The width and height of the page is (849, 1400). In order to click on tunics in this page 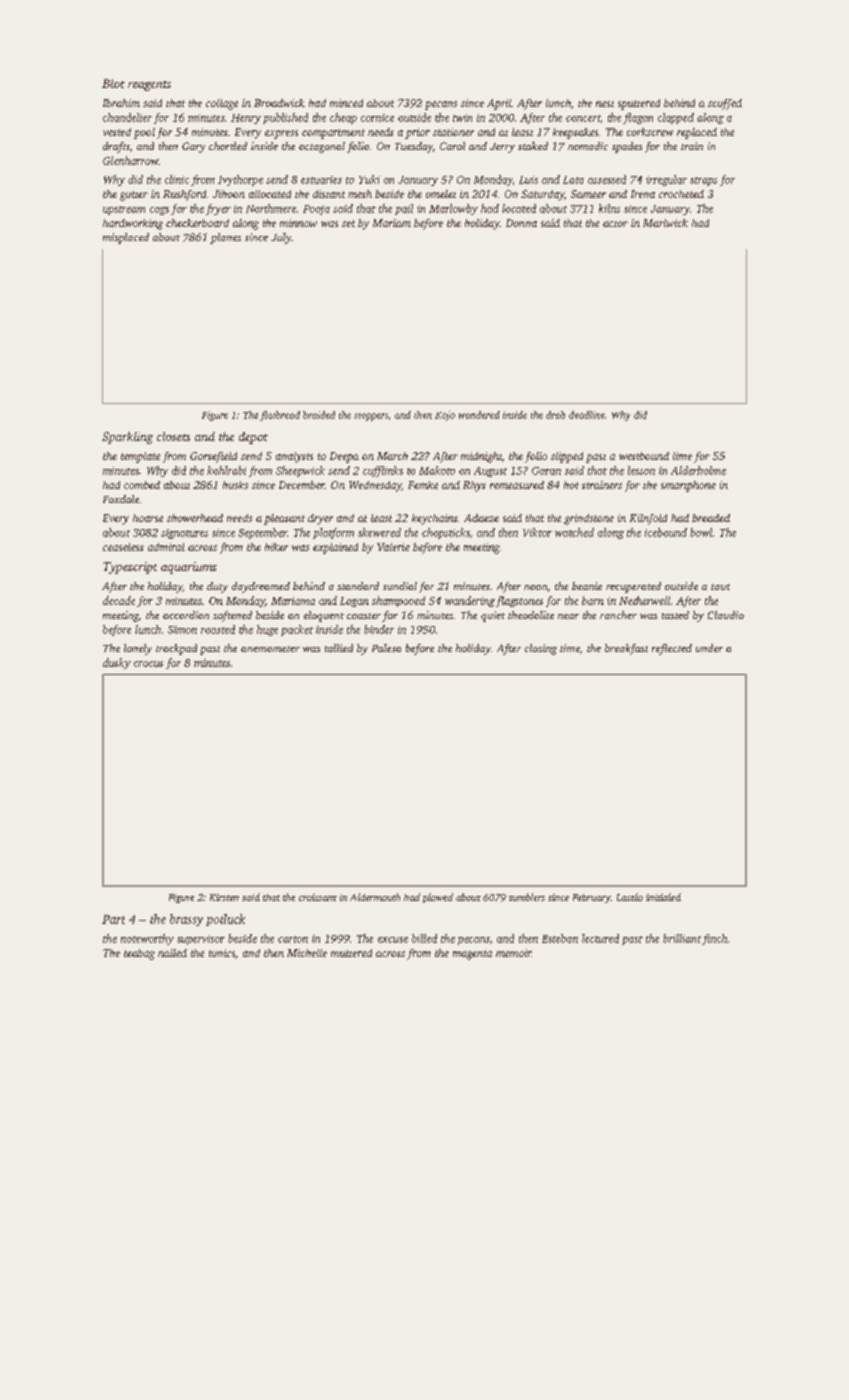, I will do `click(222, 953)`.
